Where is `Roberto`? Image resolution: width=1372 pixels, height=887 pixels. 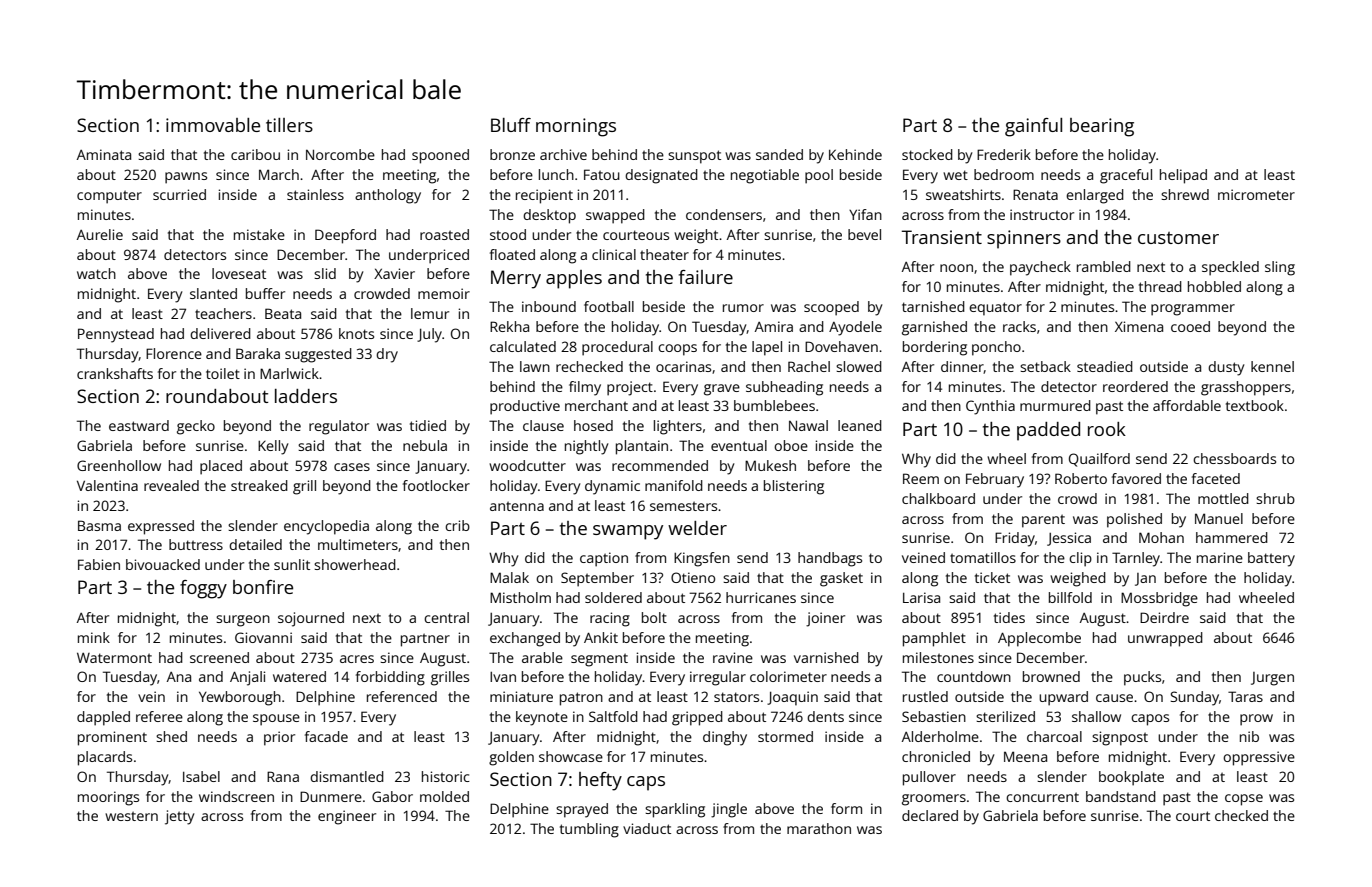
Roberto is located at coordinates (1081, 478).
